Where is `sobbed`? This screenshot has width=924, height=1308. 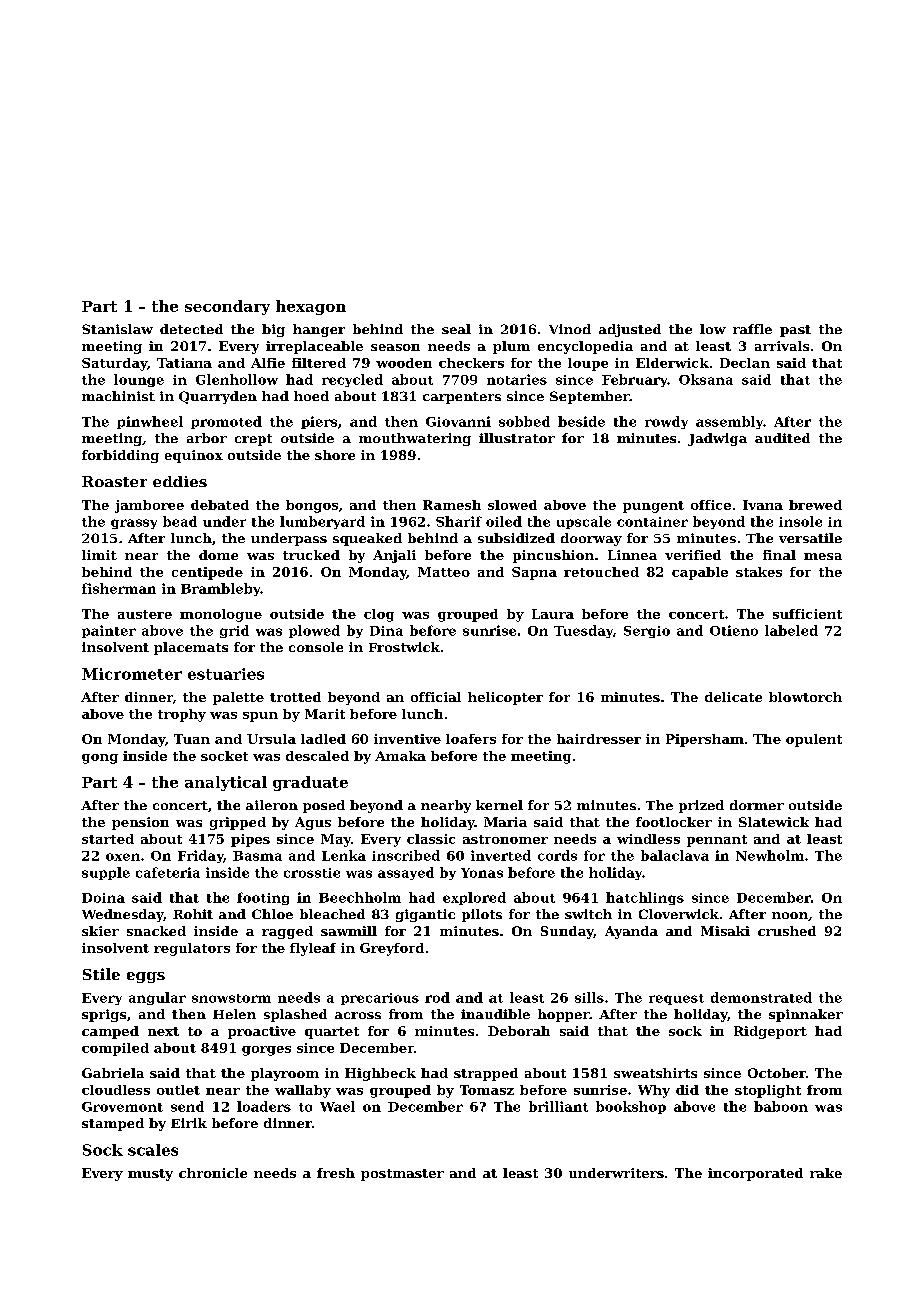 sobbed is located at coordinates (524, 421).
